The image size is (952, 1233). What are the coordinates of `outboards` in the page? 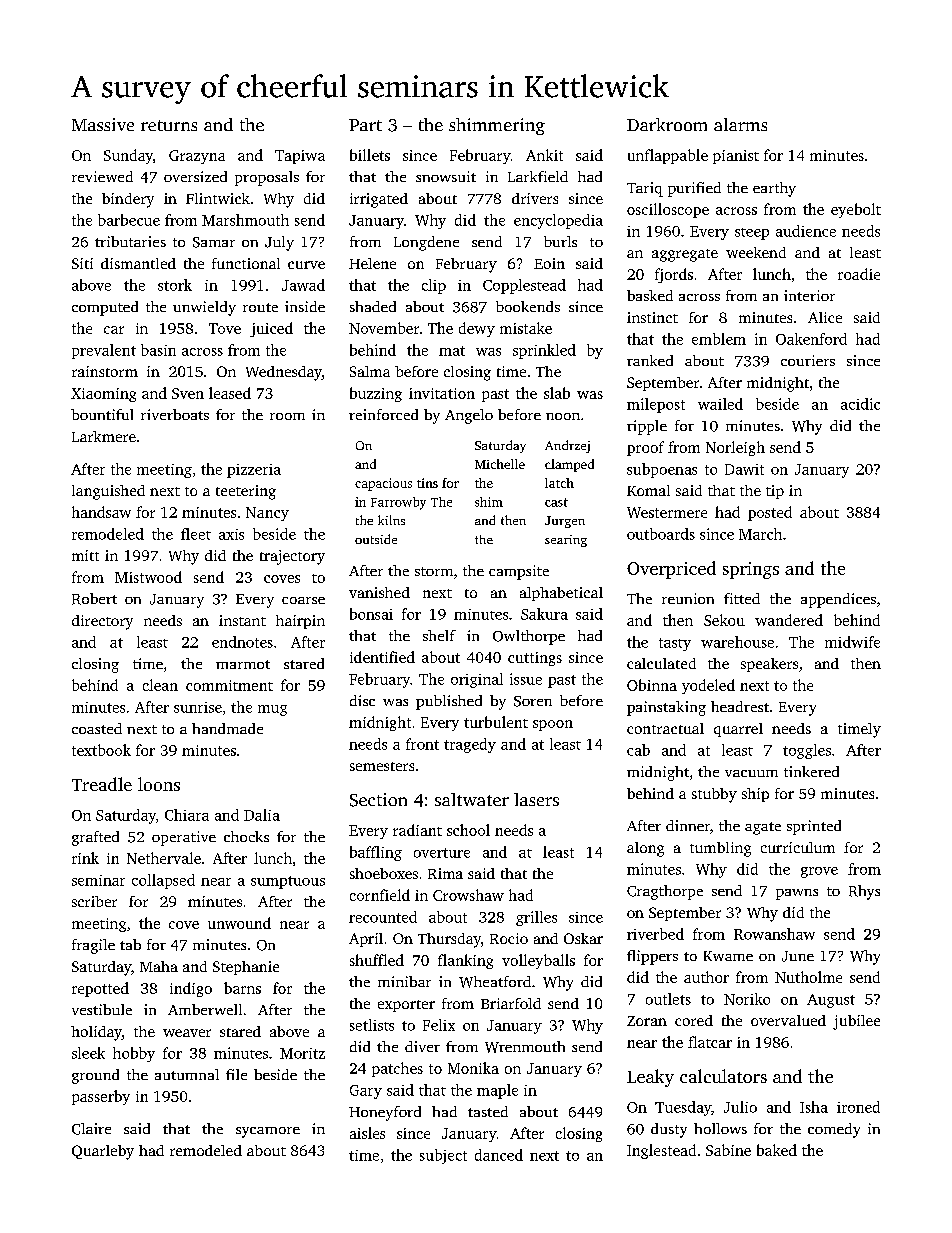 It's located at (661, 534).
